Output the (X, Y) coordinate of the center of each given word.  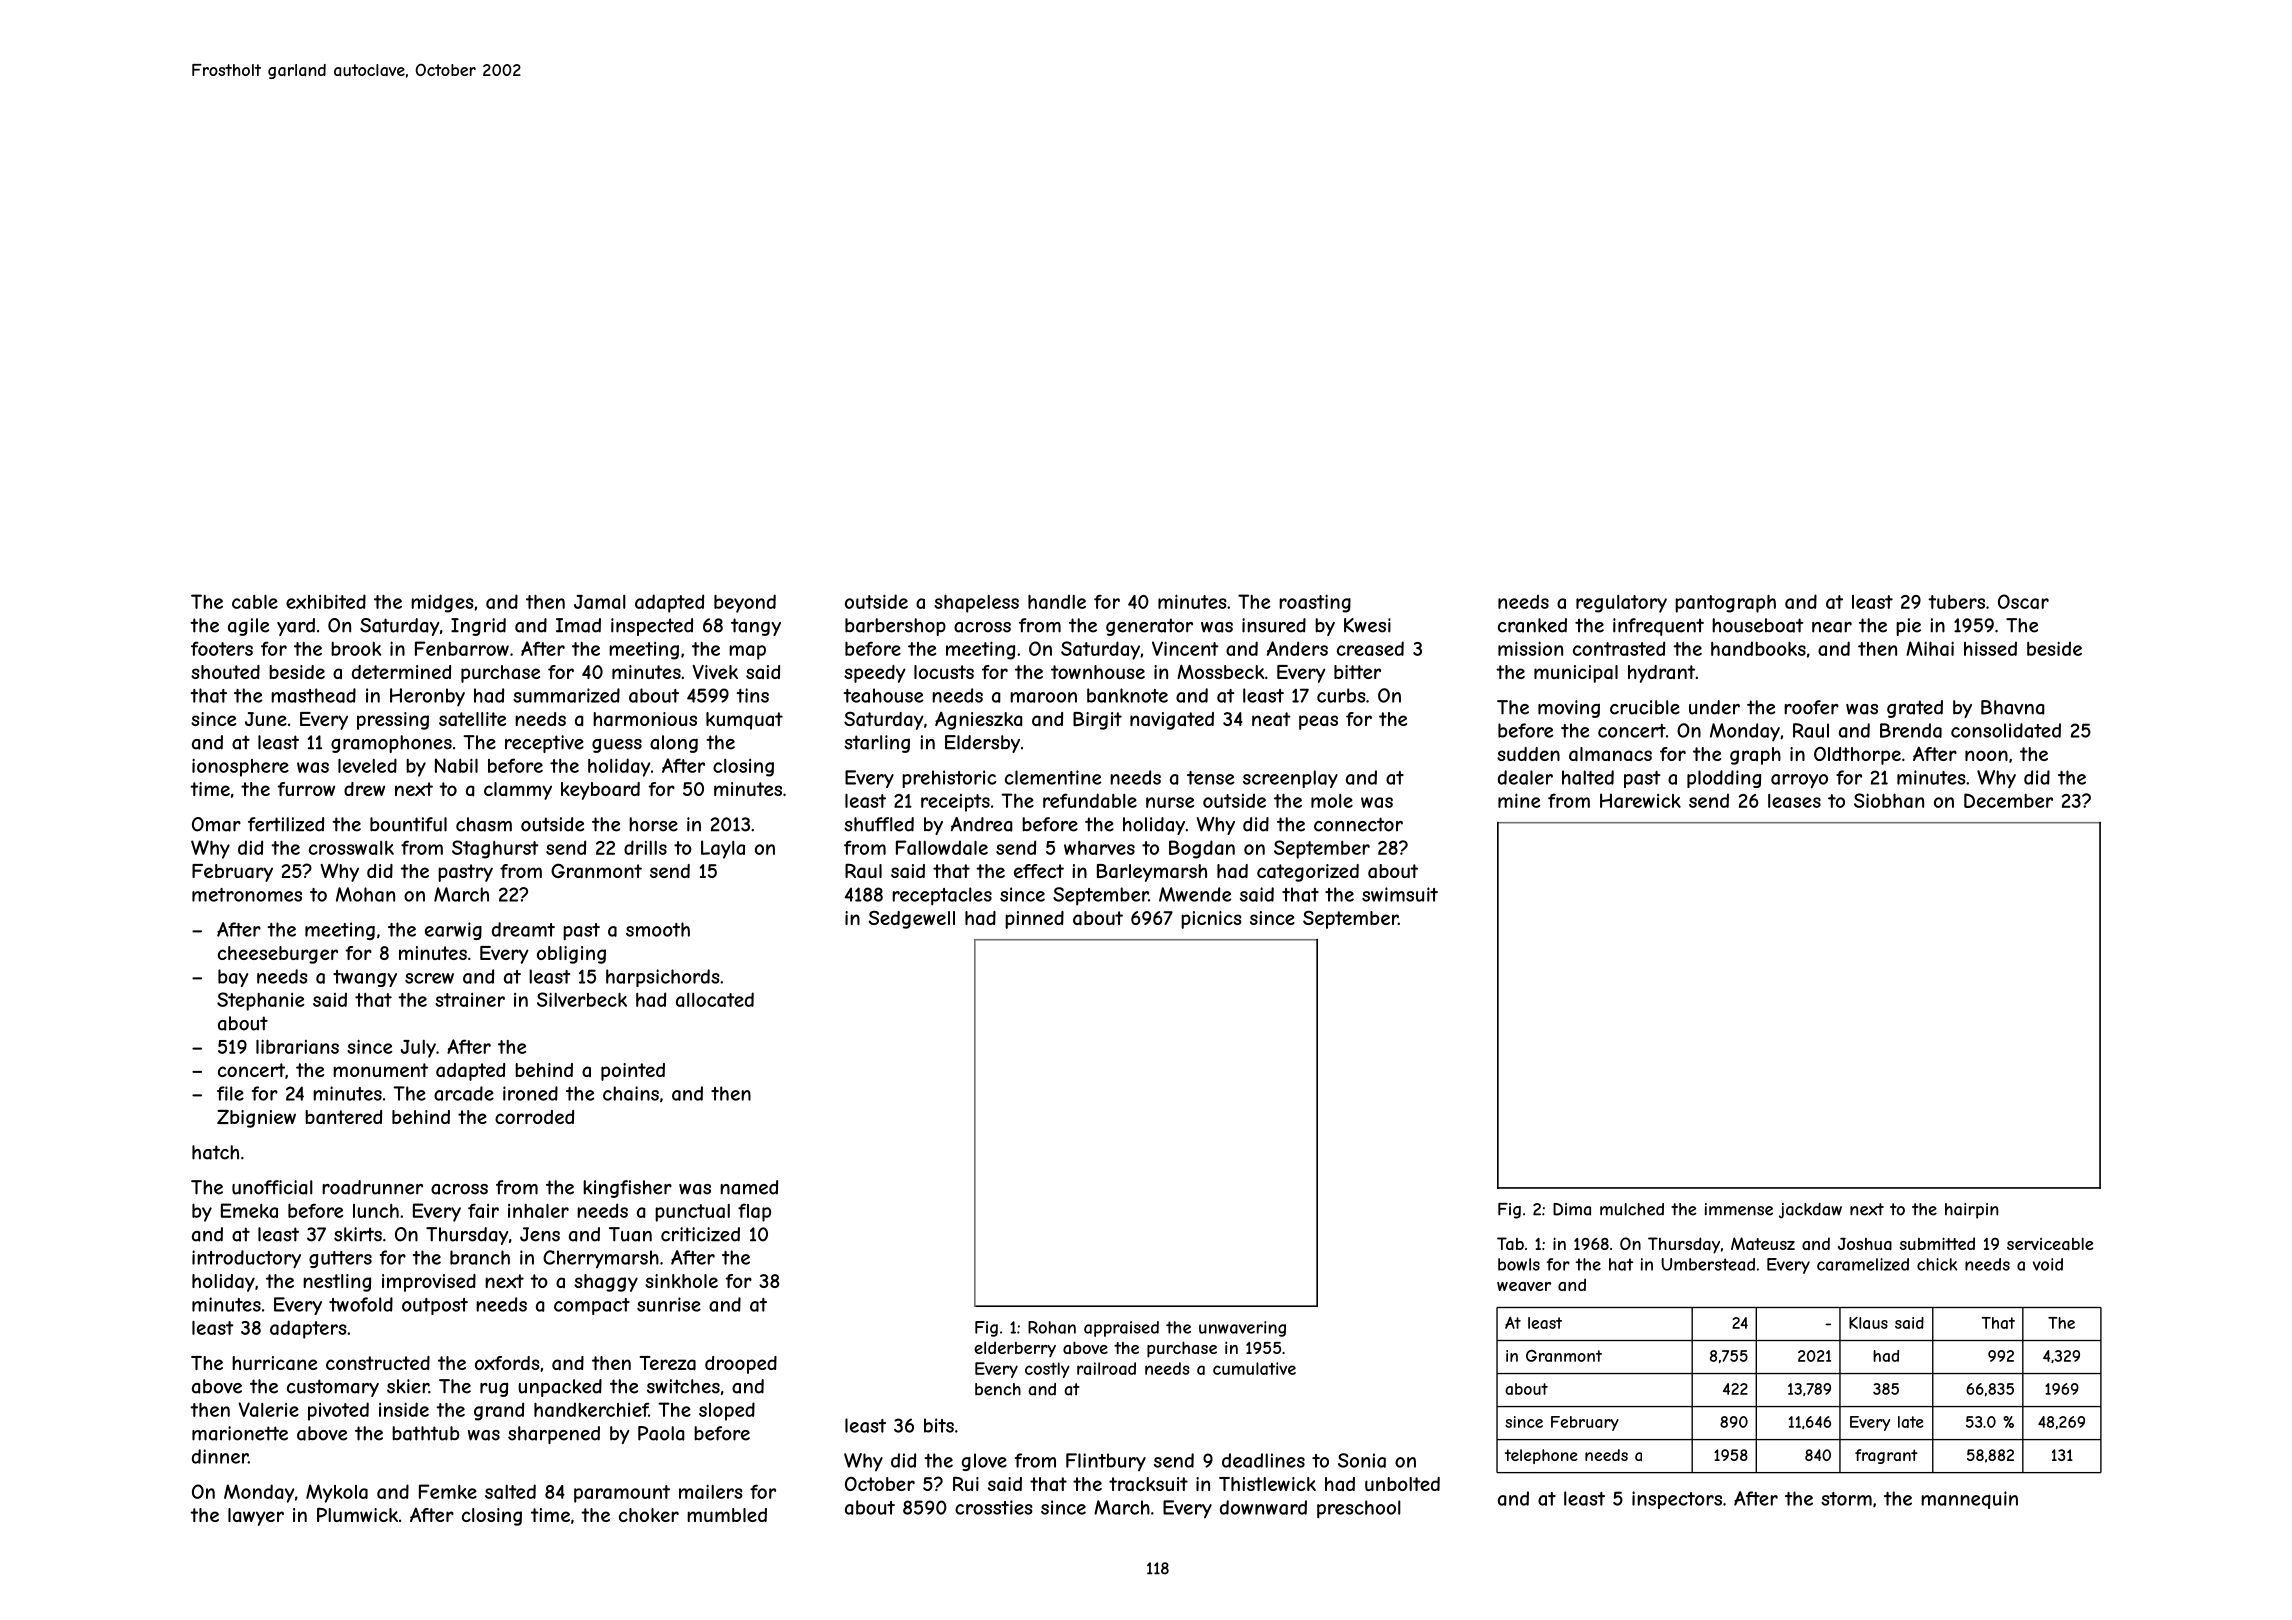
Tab (1510, 1243)
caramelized (1863, 1264)
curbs (1341, 695)
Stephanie (260, 1001)
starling (877, 744)
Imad (578, 625)
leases (1794, 801)
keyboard (600, 791)
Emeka (249, 1210)
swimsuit (1400, 894)
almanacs (1610, 754)
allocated (715, 999)
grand (499, 1411)
